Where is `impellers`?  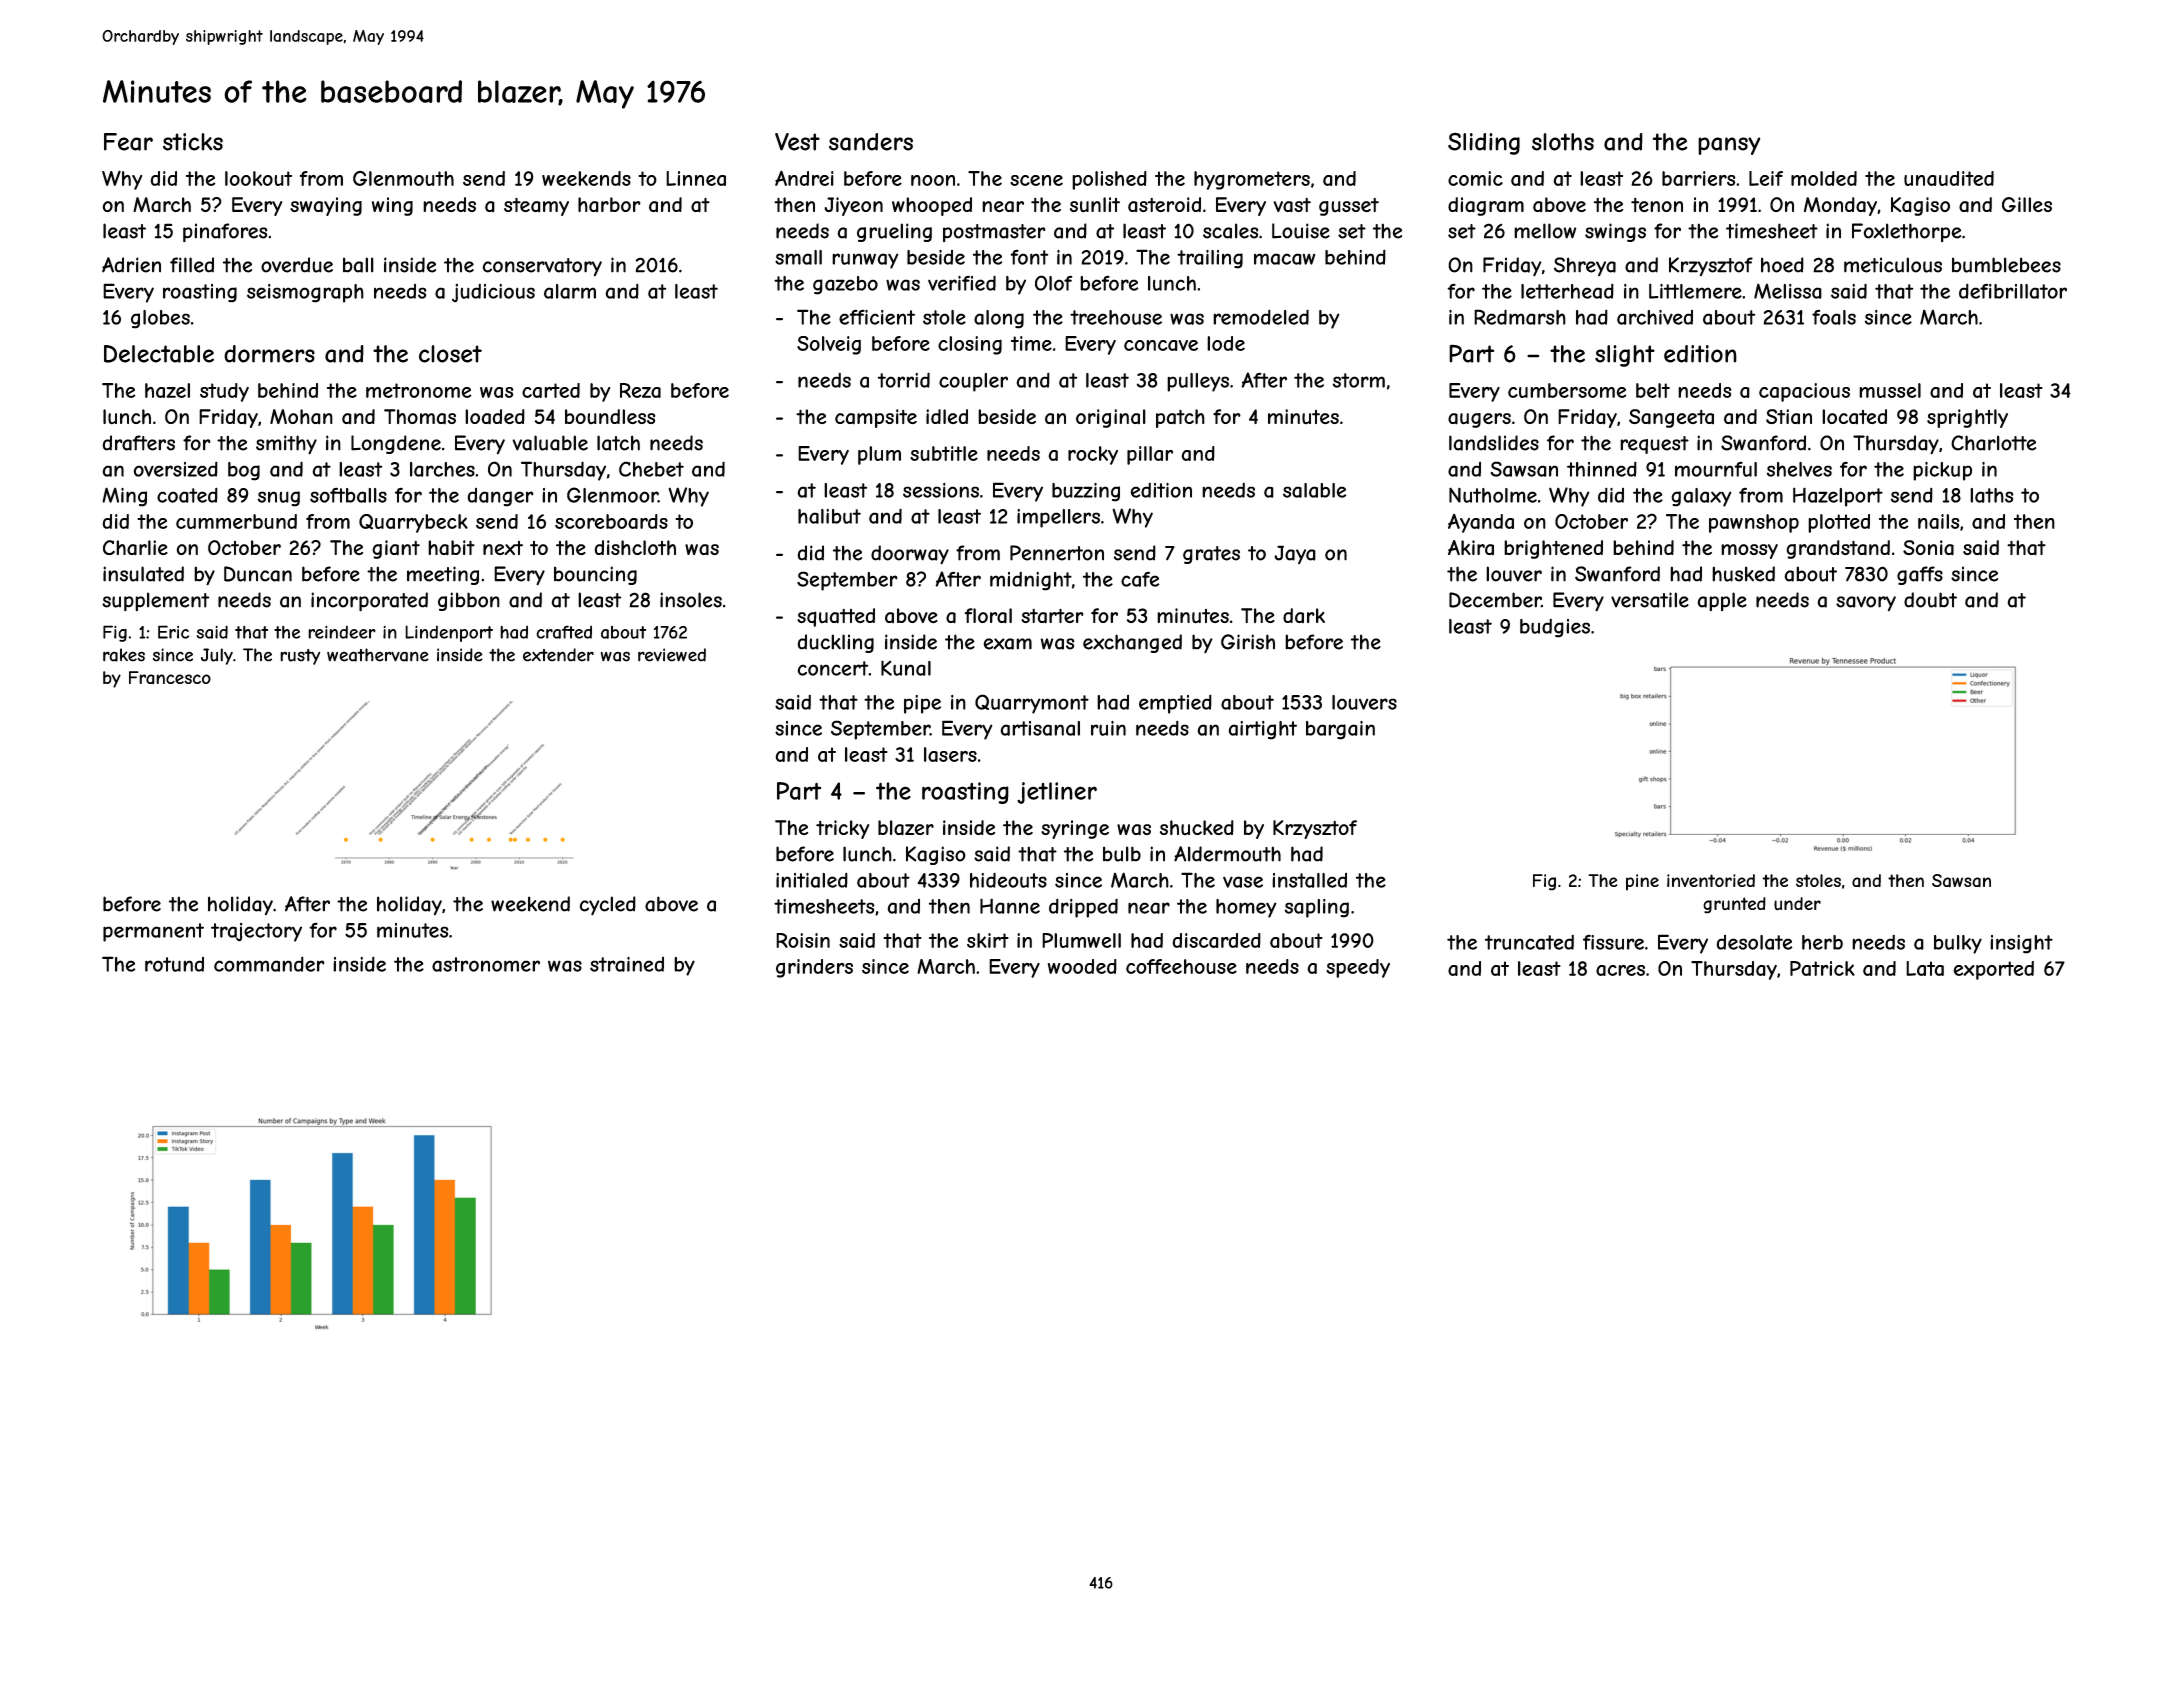 impellers is located at coordinates (1058, 518).
